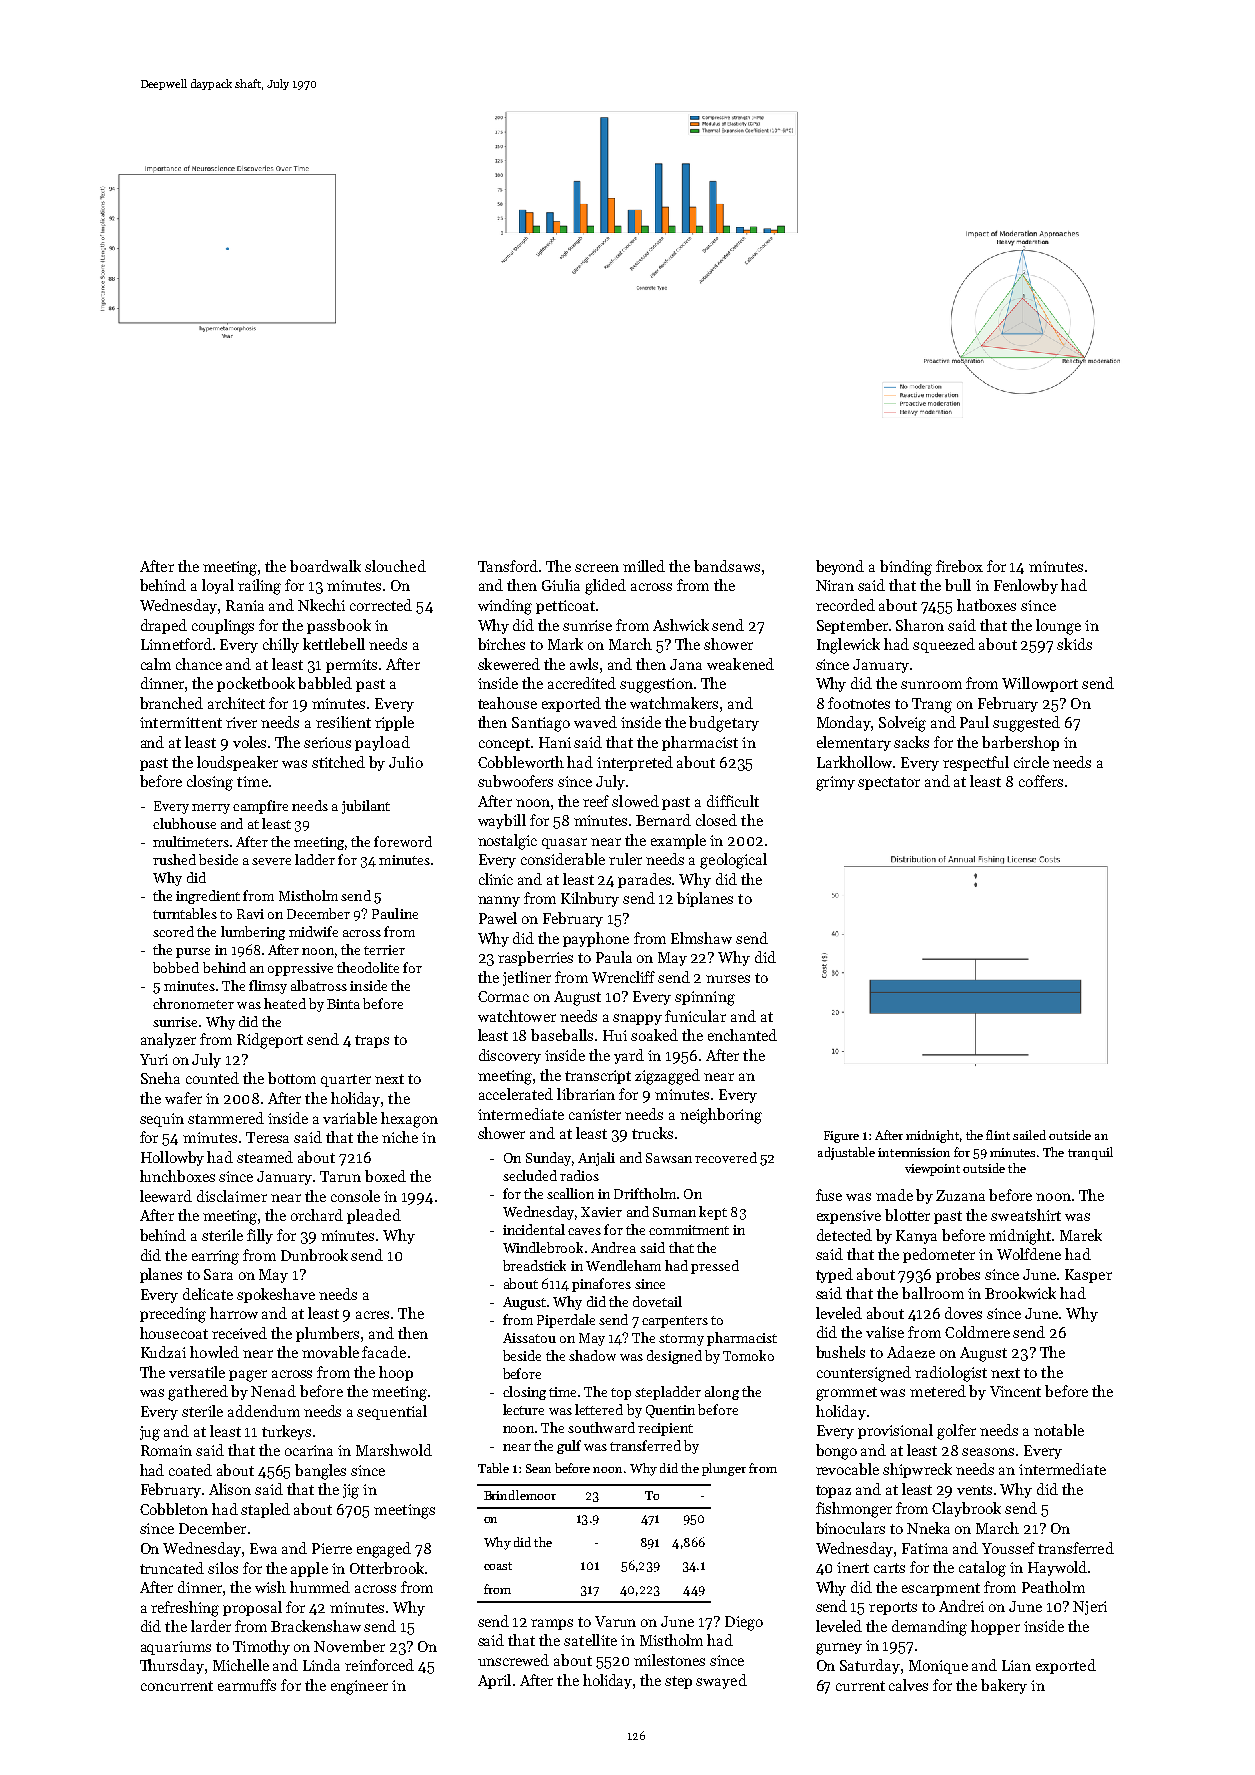  What do you see at coordinates (218, 586) in the document?
I see `loyal` at bounding box center [218, 586].
